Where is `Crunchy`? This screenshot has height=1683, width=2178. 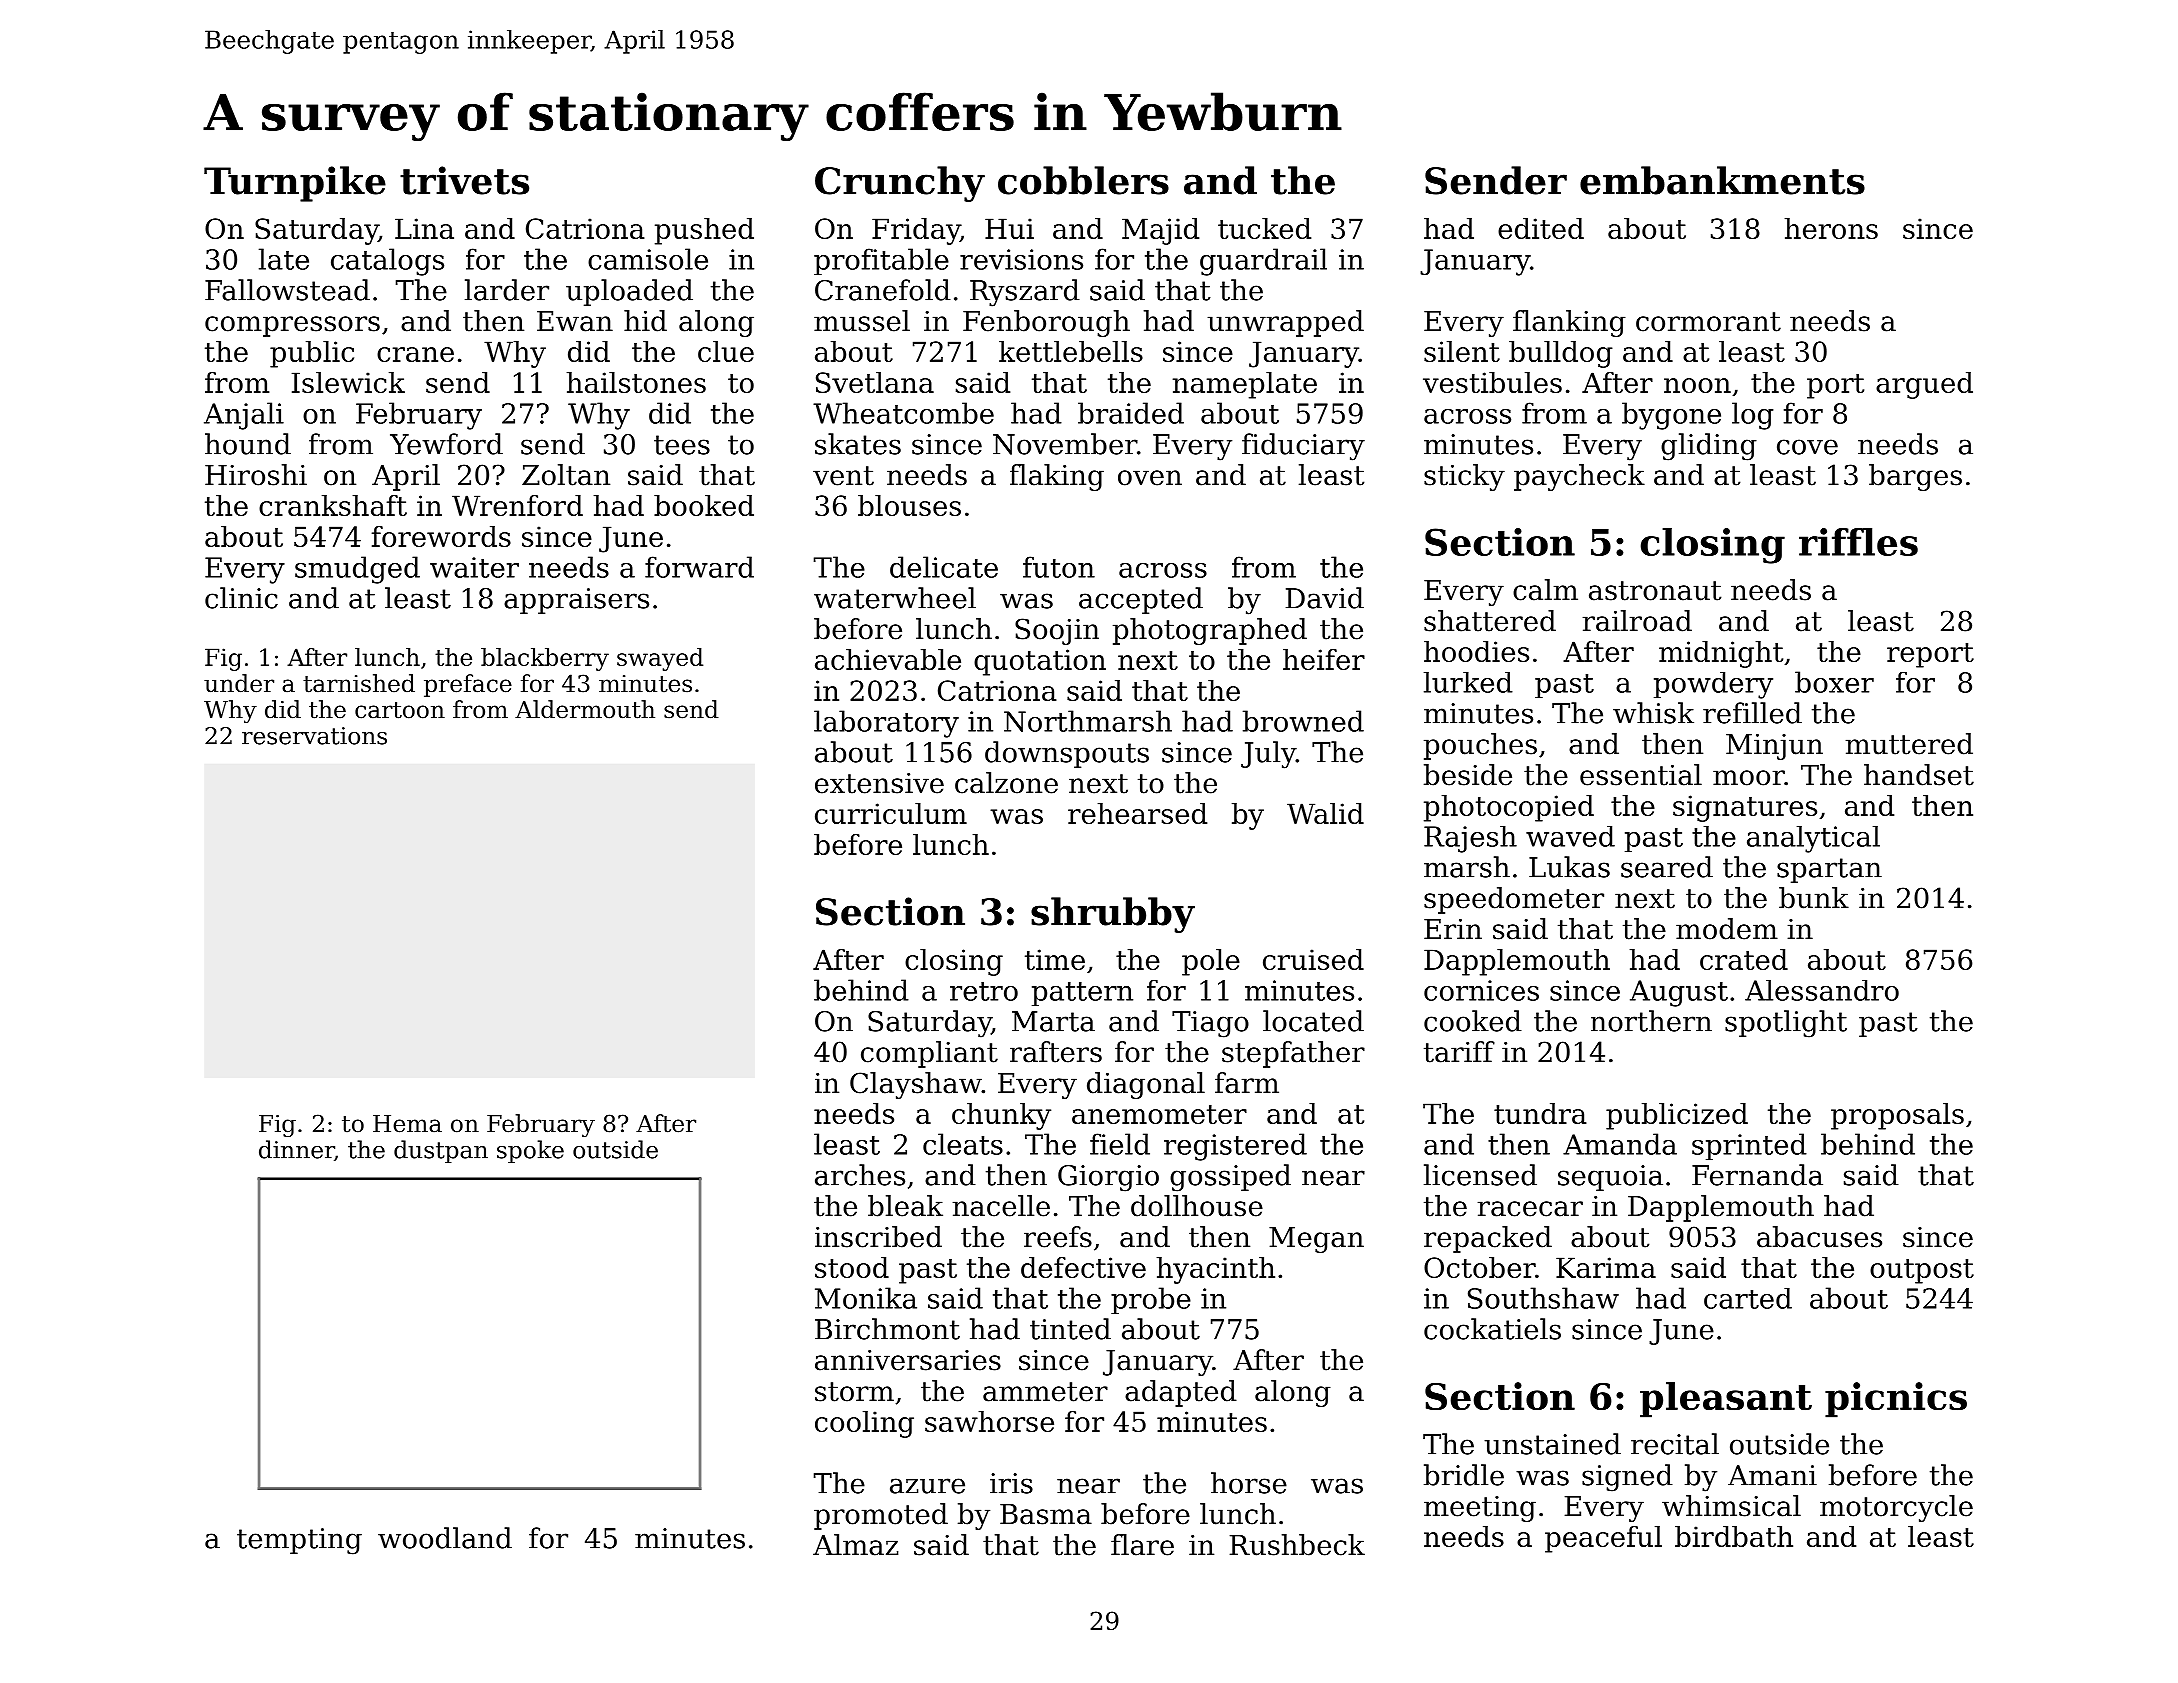 Crunchy is located at coordinates (900, 184).
